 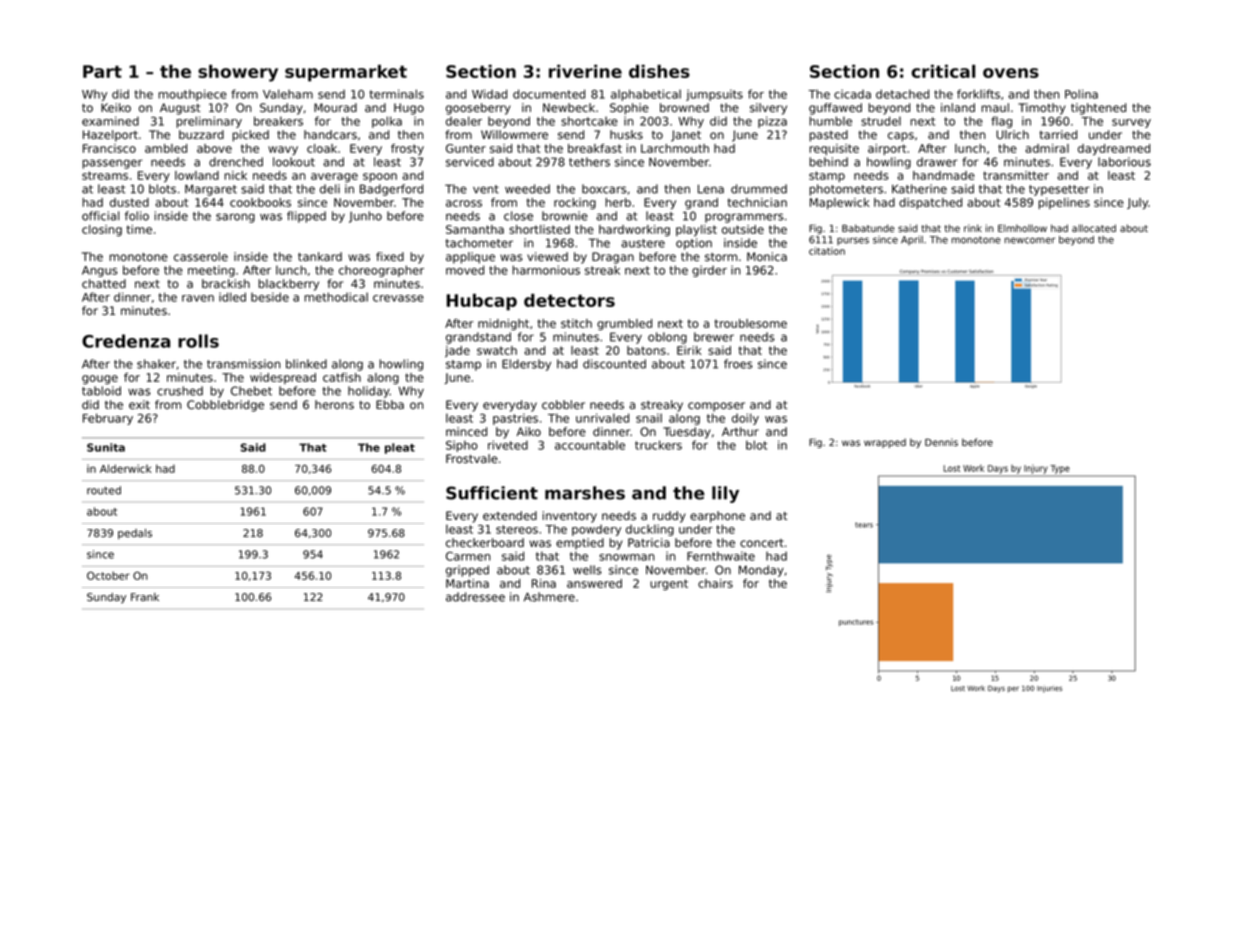 I want to click on midnight, so click(x=503, y=325).
